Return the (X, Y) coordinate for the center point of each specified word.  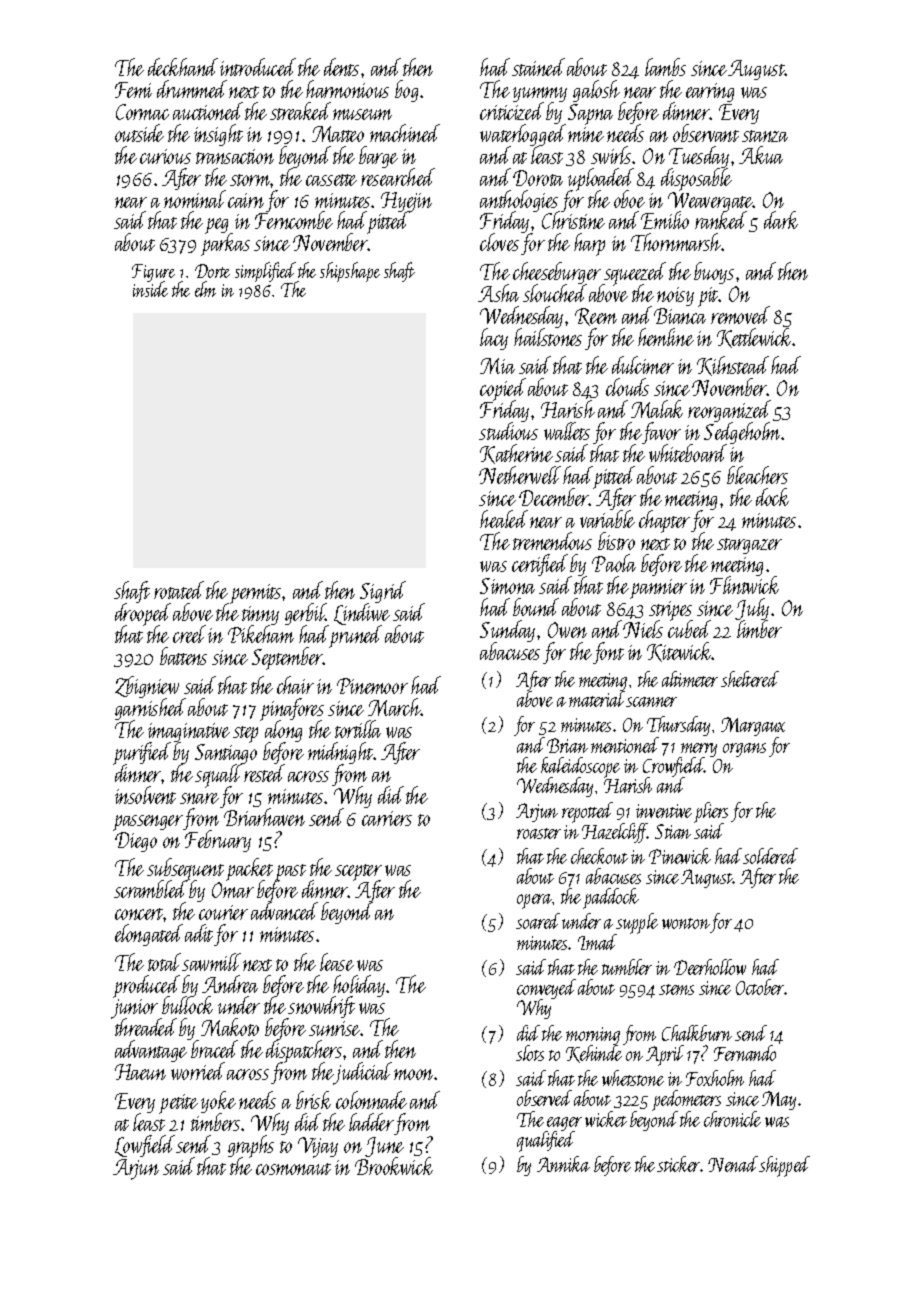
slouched (554, 293)
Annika (563, 1164)
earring (710, 92)
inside (150, 289)
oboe (629, 199)
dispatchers (304, 1052)
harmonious (347, 89)
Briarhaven (264, 817)
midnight (341, 753)
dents (341, 67)
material (597, 699)
